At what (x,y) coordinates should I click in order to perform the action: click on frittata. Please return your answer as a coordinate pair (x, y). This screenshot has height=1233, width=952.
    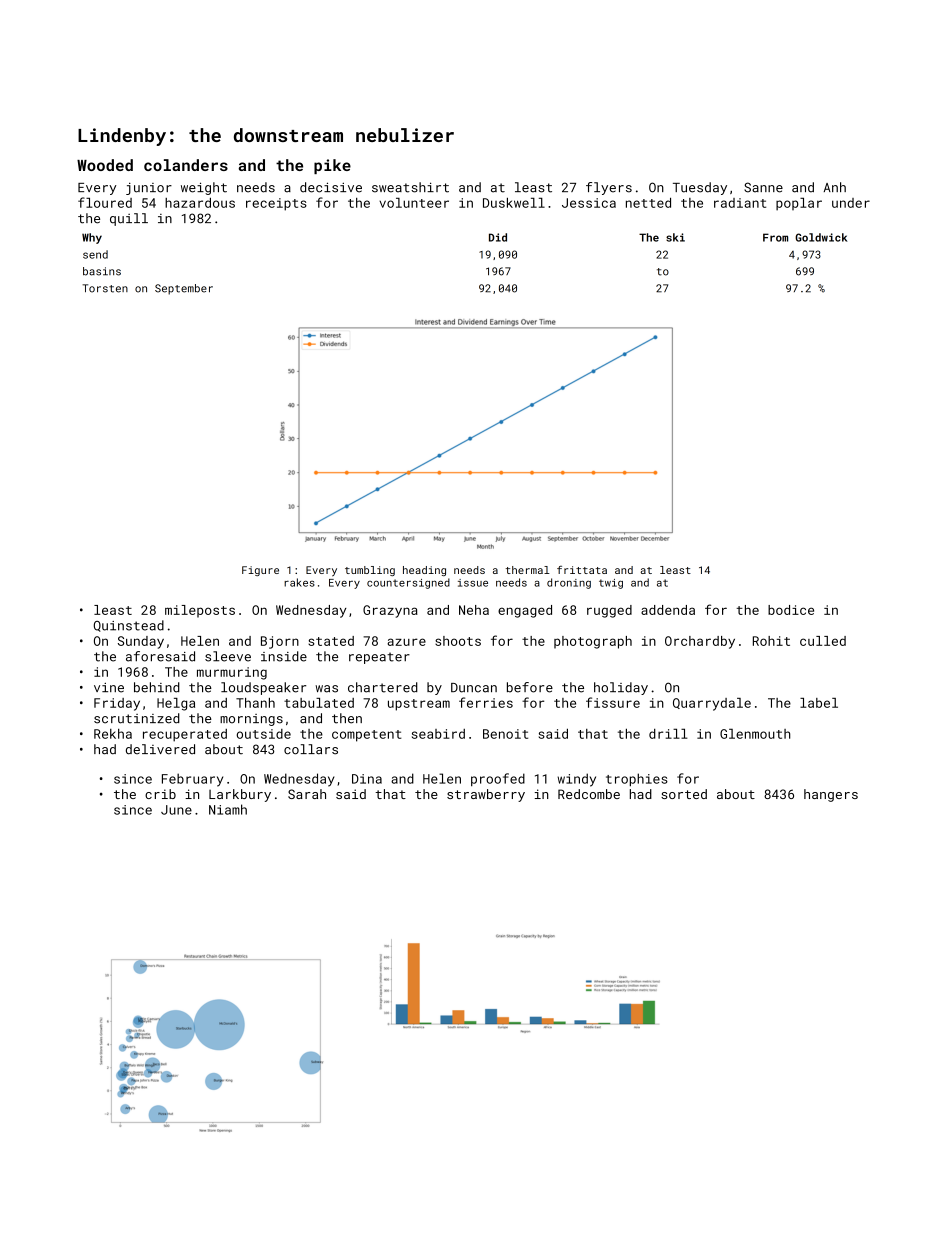
    Looking at the image, I should click on (582, 570).
